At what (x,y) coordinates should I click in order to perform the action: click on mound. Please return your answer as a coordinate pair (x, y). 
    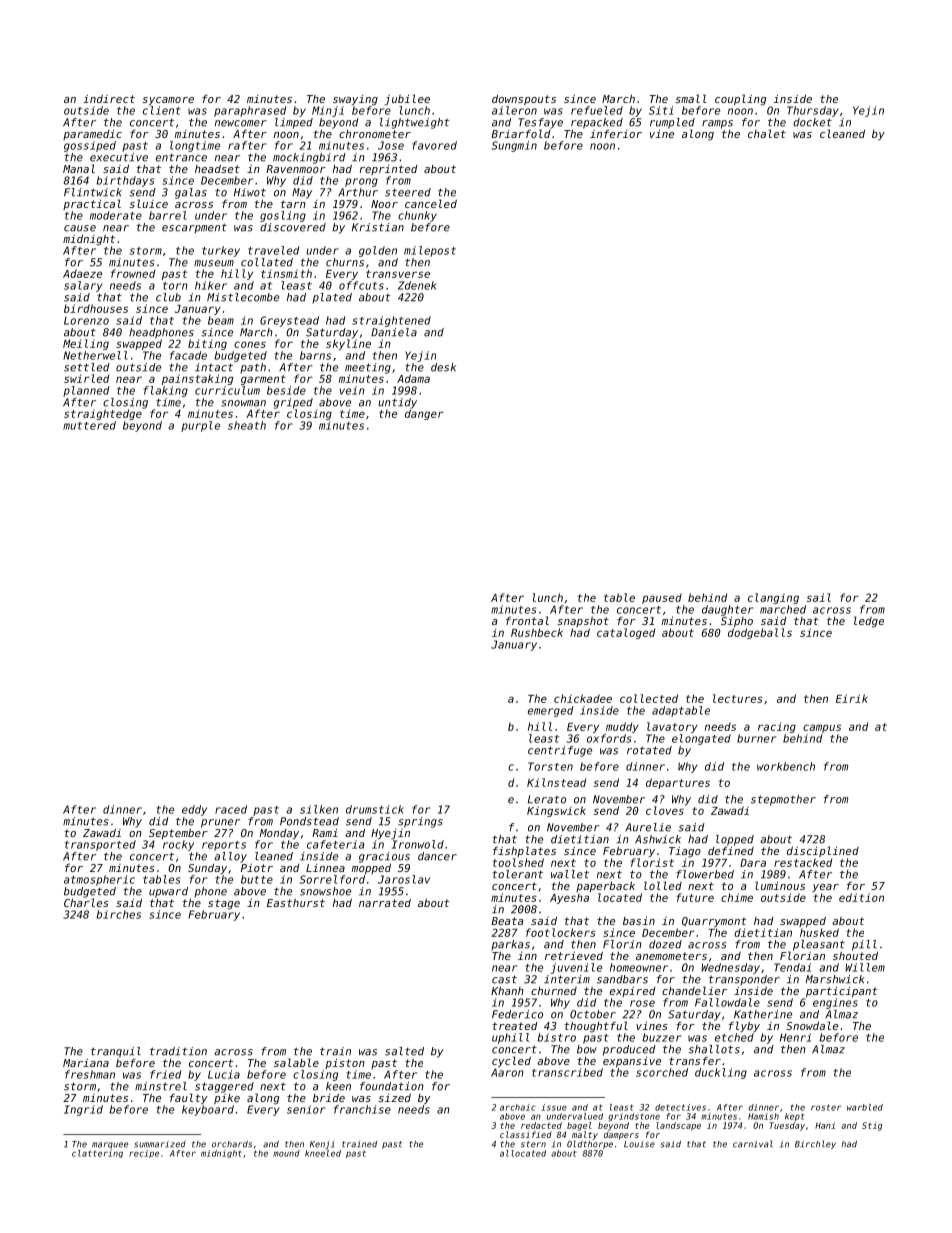
    Looking at the image, I should click on (286, 1153).
